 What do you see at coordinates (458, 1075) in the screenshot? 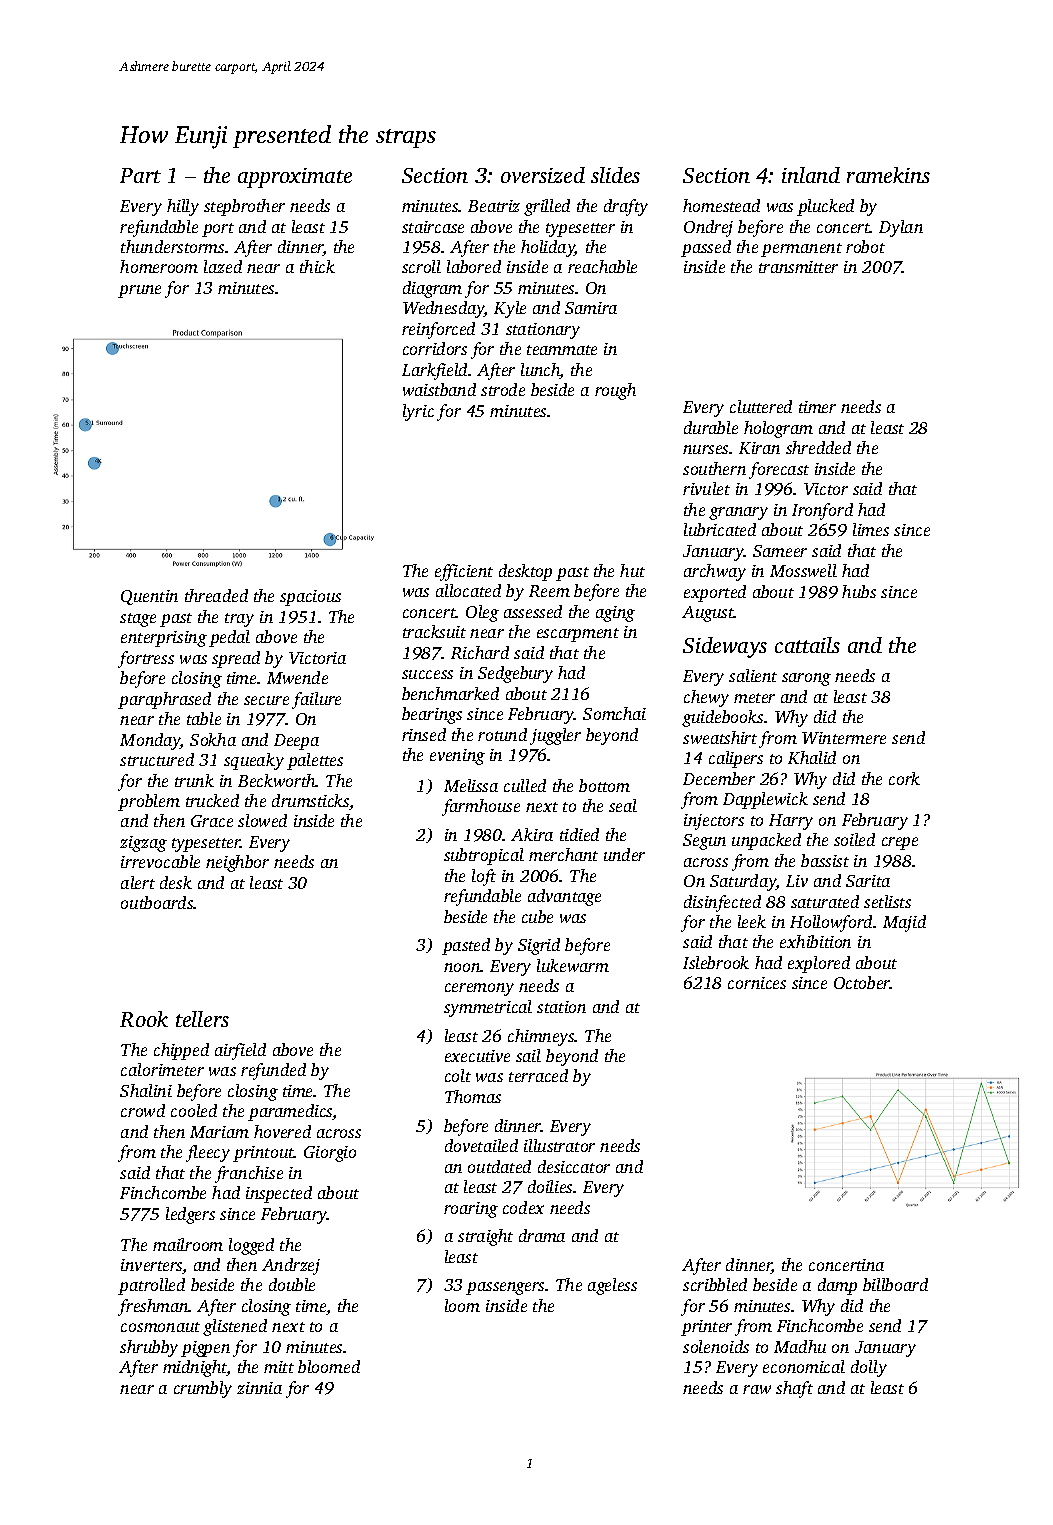
I see `colt` at bounding box center [458, 1075].
